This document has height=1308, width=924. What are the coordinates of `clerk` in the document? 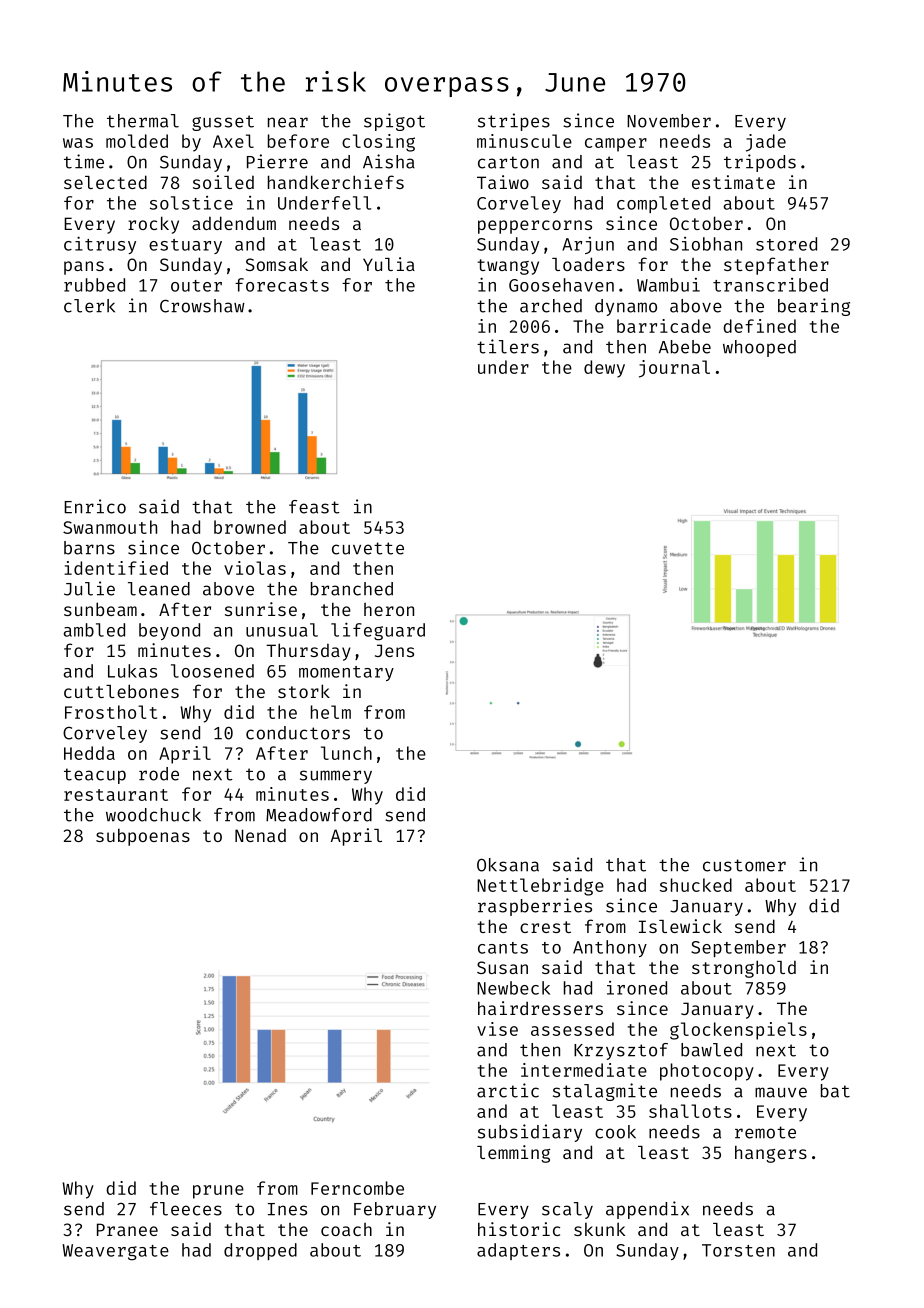 It's located at (89, 306).
